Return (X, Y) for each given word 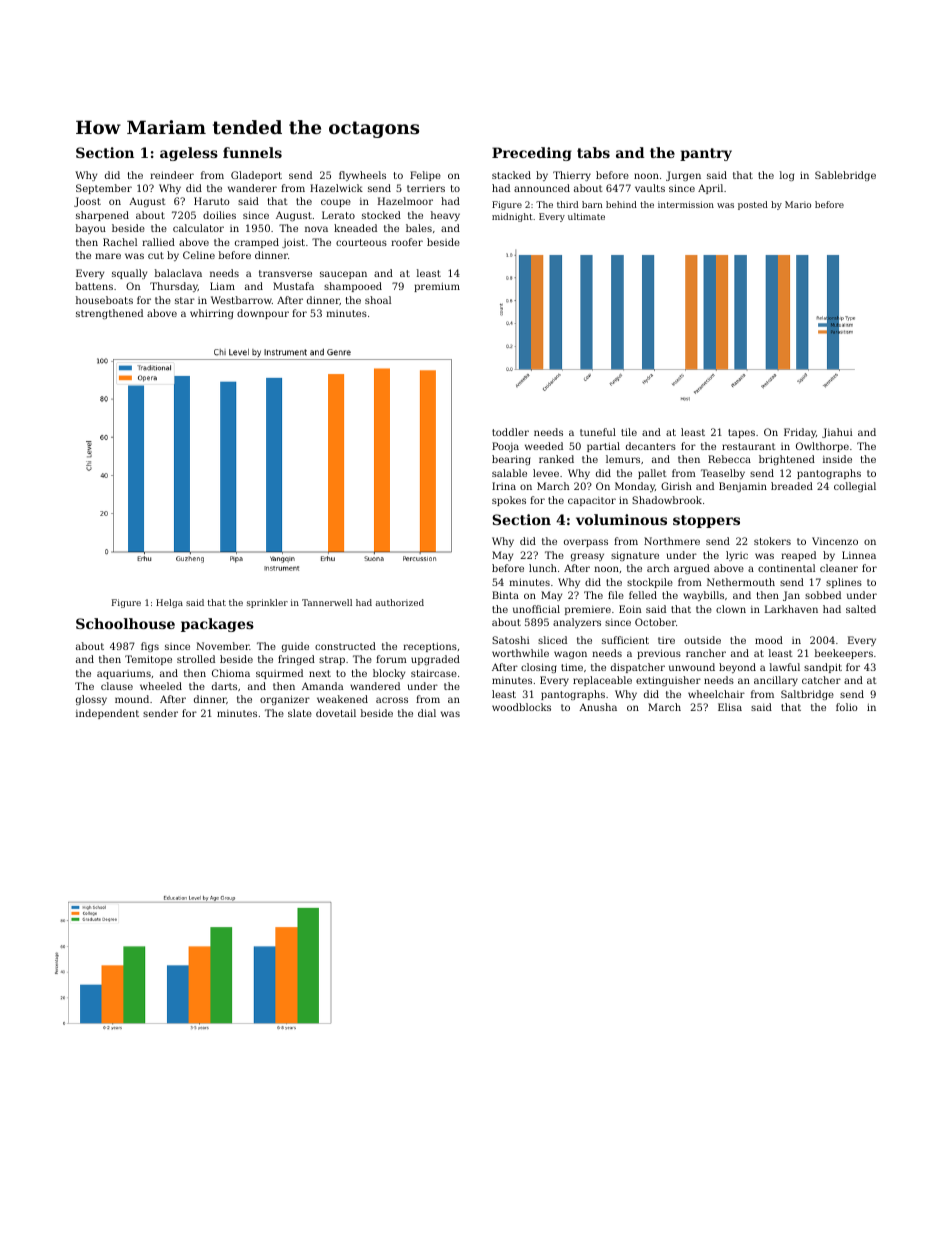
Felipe (425, 176)
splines (844, 583)
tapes (741, 433)
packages (217, 625)
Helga (169, 603)
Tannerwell (327, 602)
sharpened (102, 216)
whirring (211, 314)
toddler (510, 432)
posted (753, 205)
